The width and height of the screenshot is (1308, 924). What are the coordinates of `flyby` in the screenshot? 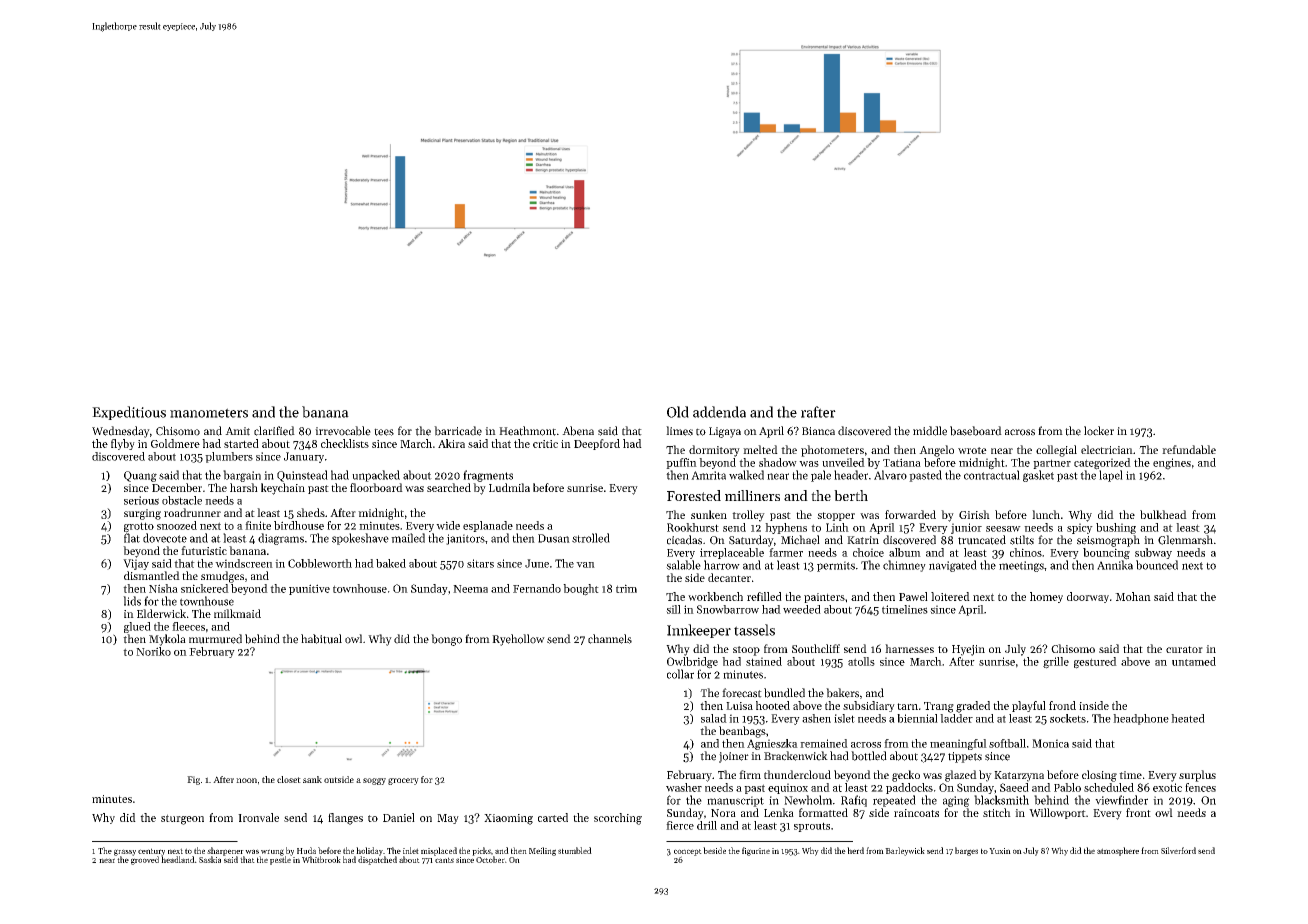 It's located at (123, 444).
